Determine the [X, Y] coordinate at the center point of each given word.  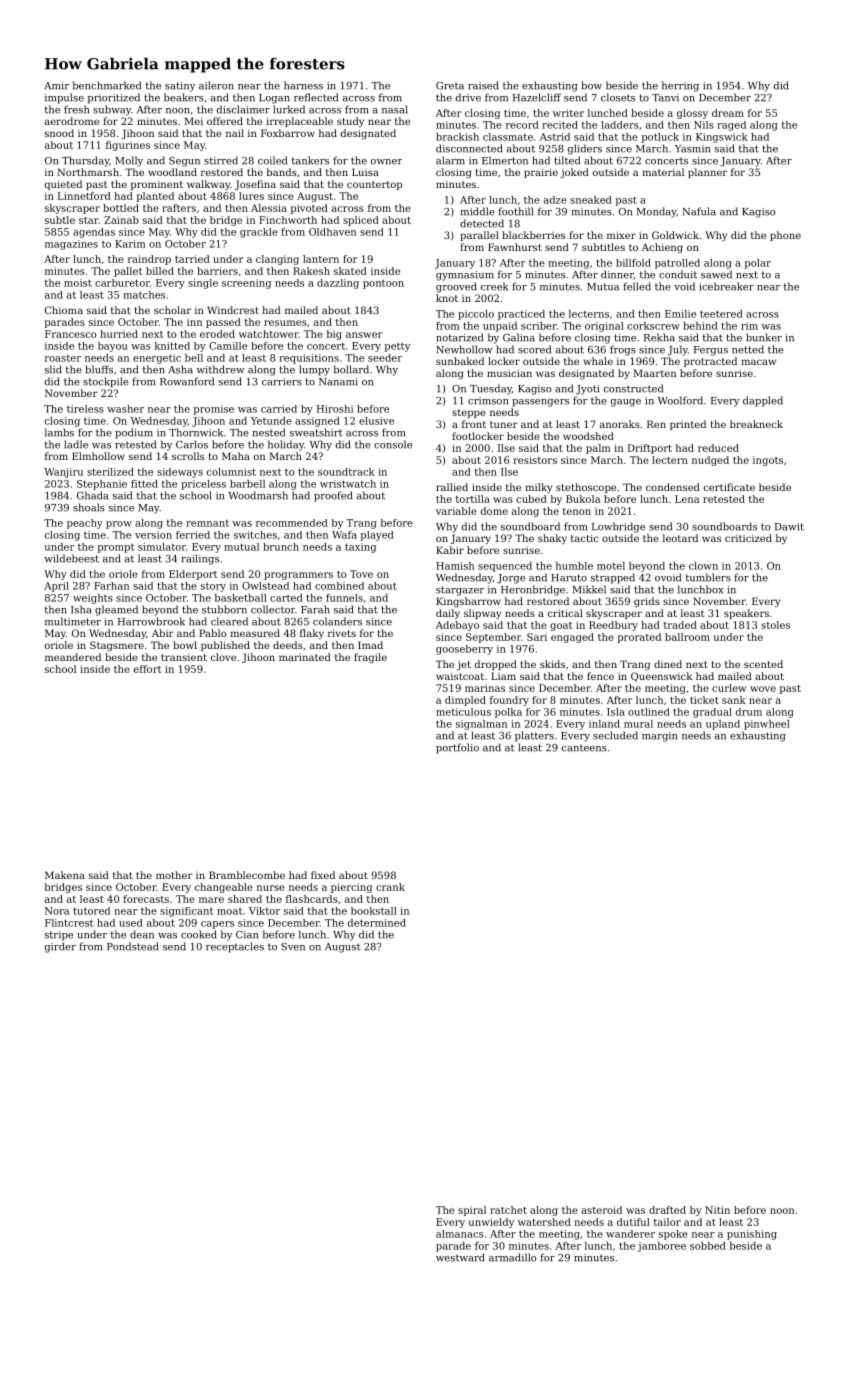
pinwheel [767, 725]
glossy [692, 114]
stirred [221, 160]
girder [60, 947]
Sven [293, 947]
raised [483, 85]
